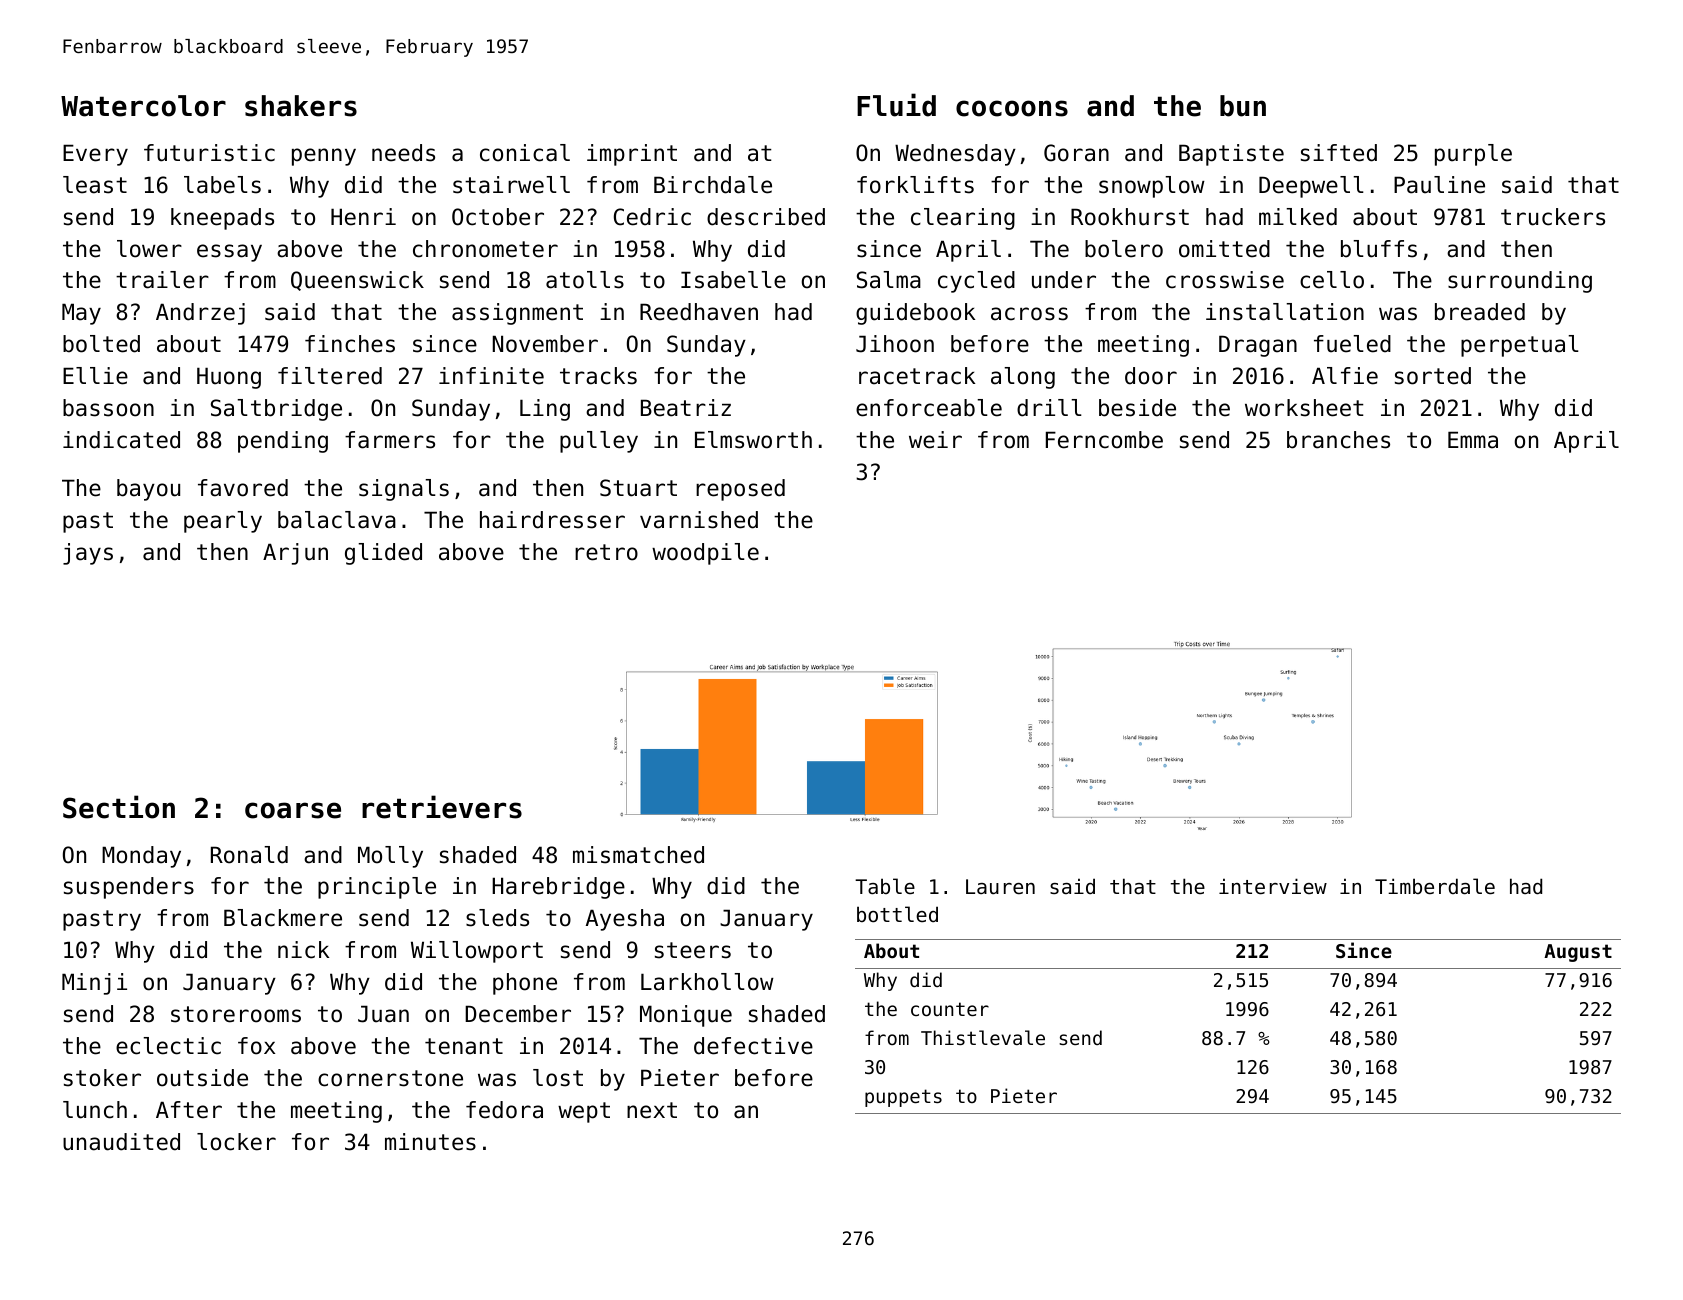 Image resolution: width=1683 pixels, height=1300 pixels. What do you see at coordinates (442, 807) in the document?
I see `retrievers` at bounding box center [442, 807].
